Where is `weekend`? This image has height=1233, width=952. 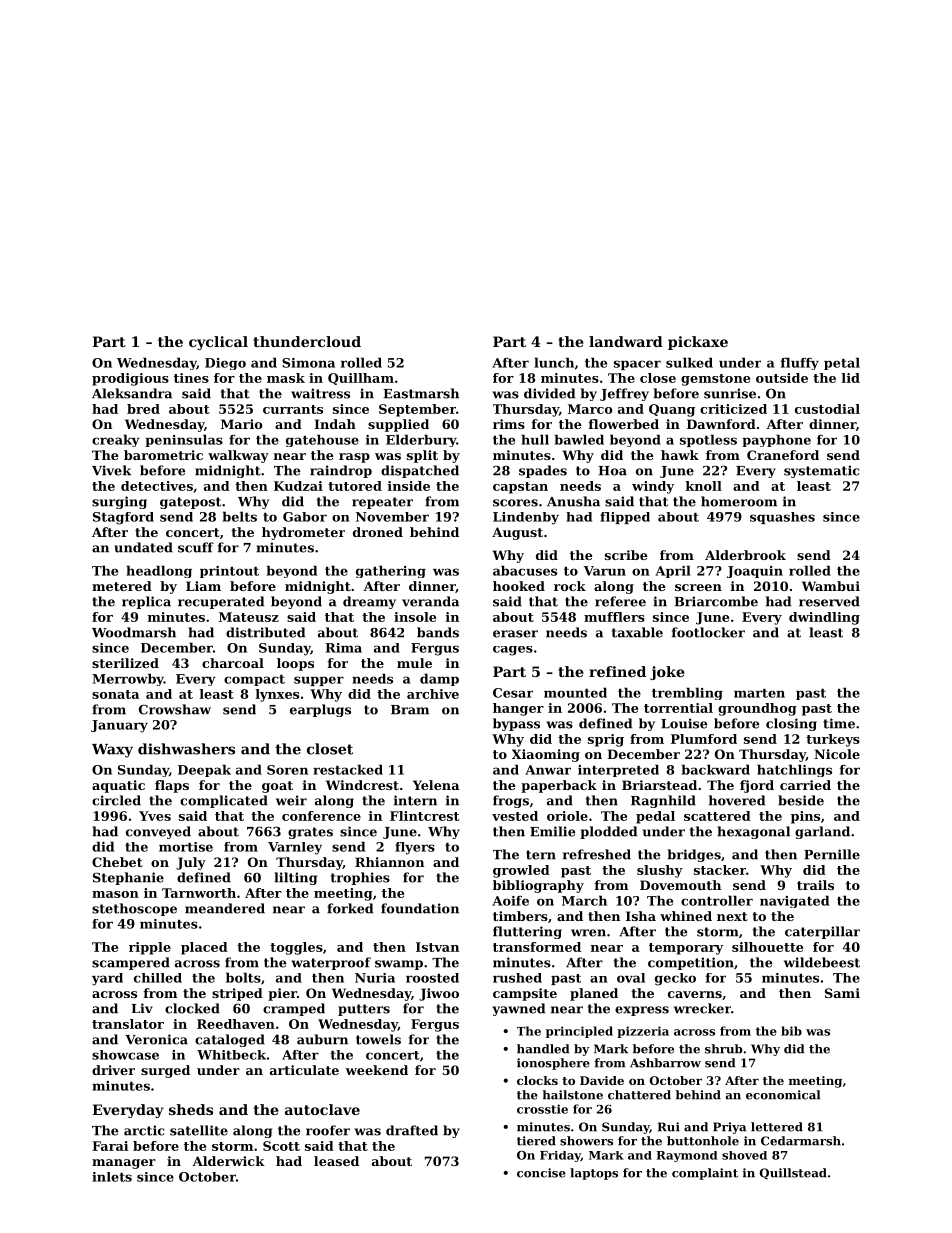
weekend is located at coordinates (377, 1070).
